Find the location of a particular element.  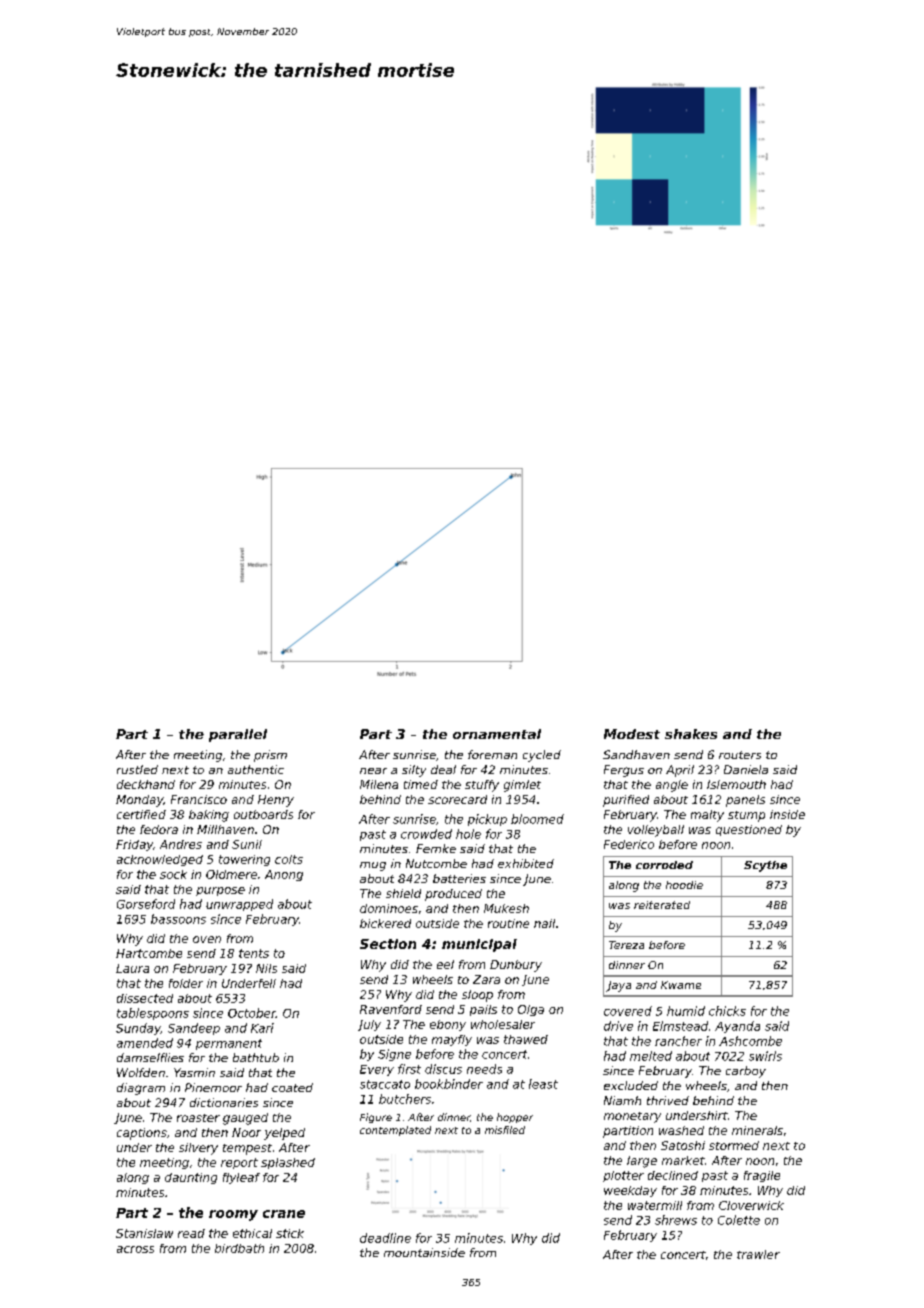

excluded is located at coordinates (631, 1085).
